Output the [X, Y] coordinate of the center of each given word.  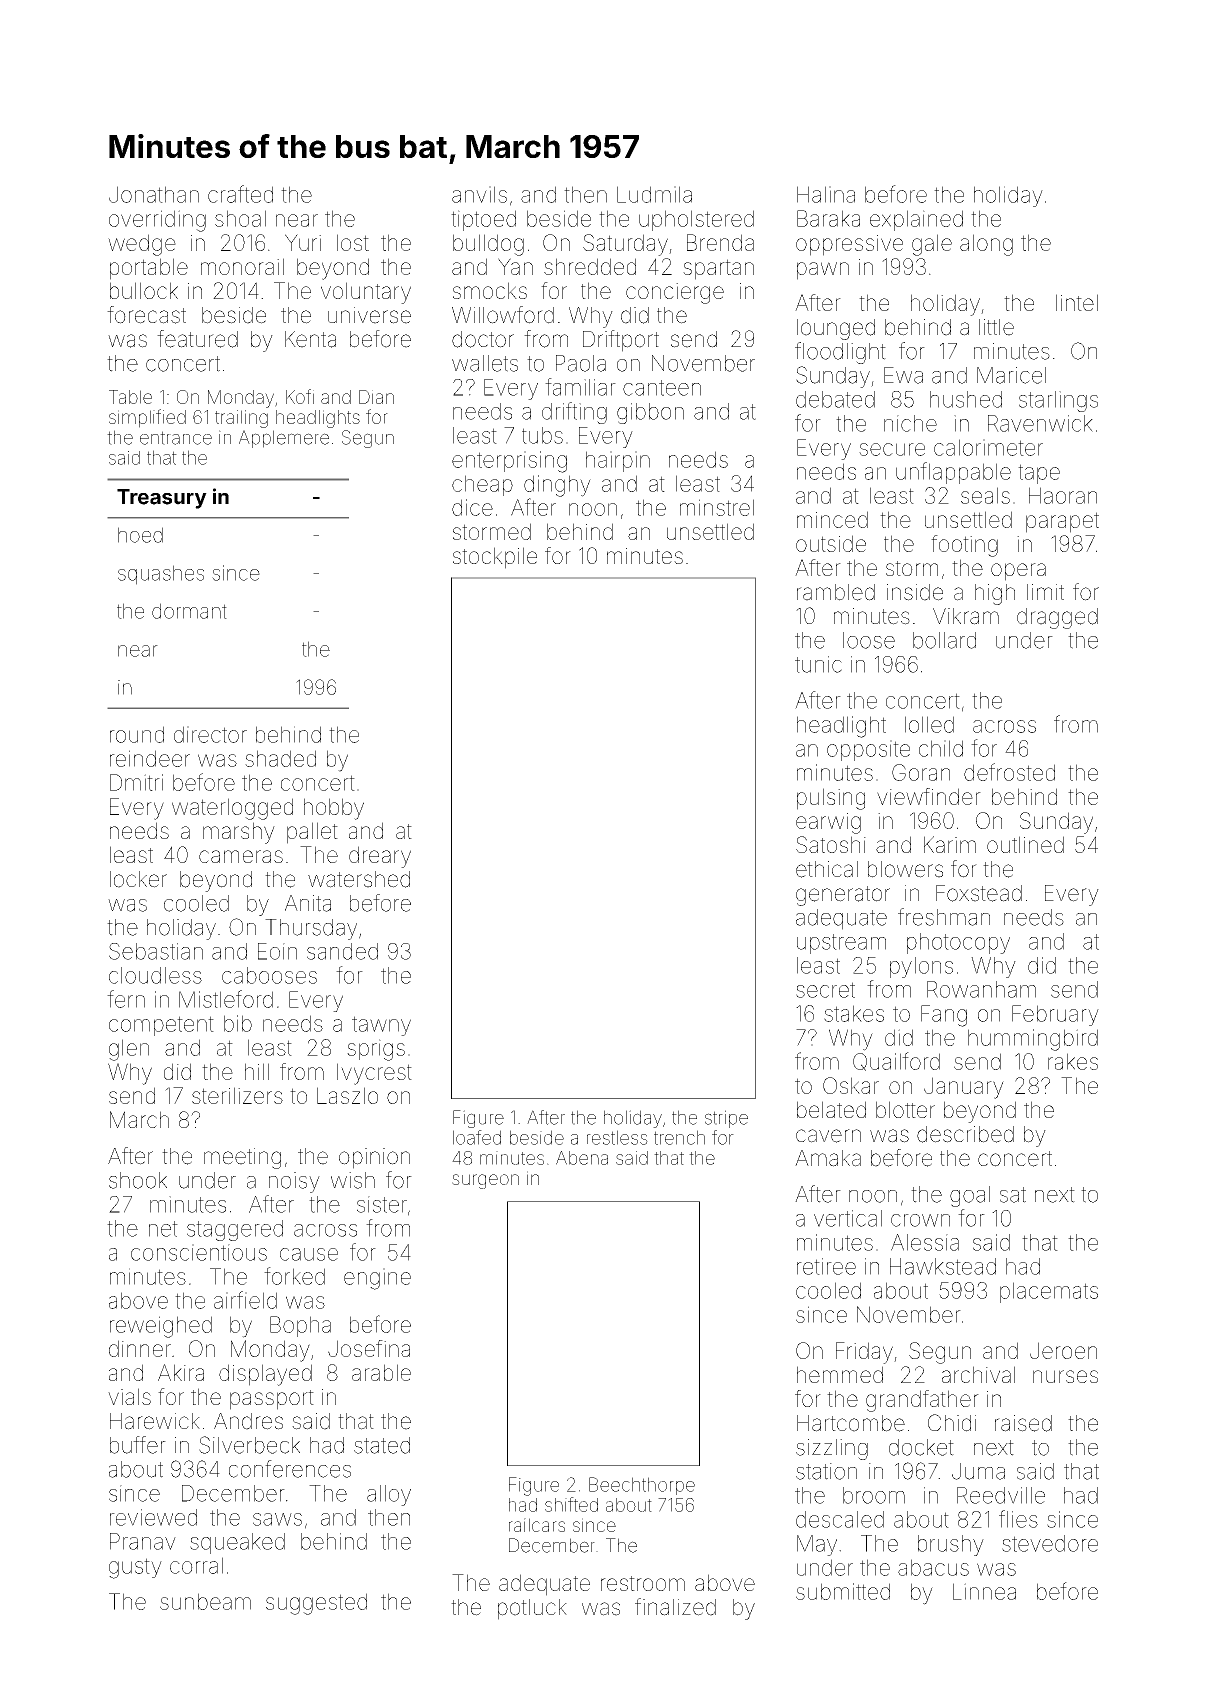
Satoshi [831, 844]
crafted [240, 194]
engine [377, 1279]
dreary [380, 857]
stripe [726, 1119]
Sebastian [156, 951]
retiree [826, 1266]
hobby [334, 809]
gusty [135, 1568]
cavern [828, 1136]
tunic [818, 664]
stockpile [495, 558]
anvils [479, 194]
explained [916, 220]
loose [869, 640]
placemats [1049, 1292]
